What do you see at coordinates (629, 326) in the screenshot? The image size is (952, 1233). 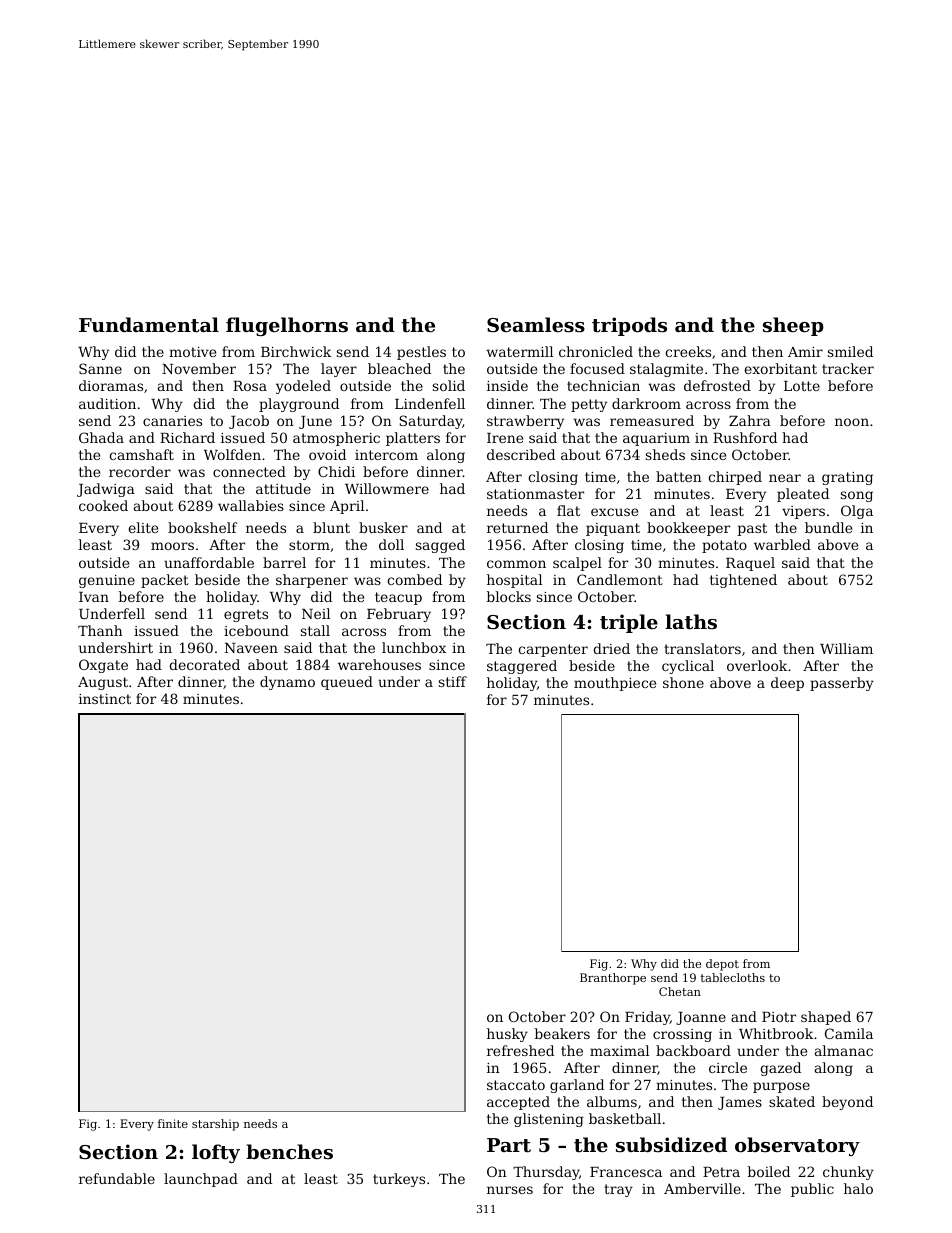 I see `tripods` at bounding box center [629, 326].
